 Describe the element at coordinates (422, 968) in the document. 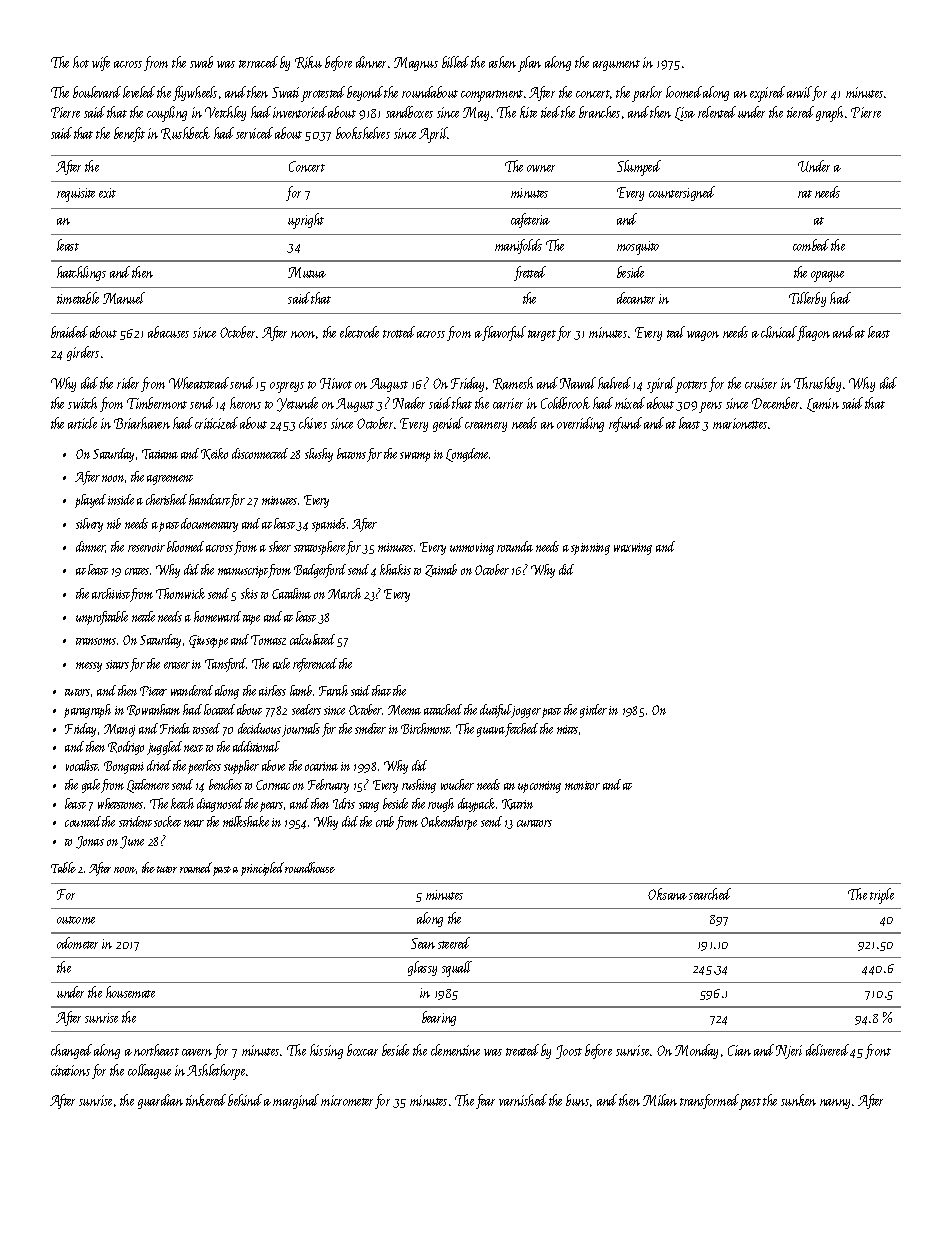

I see `glassy` at that location.
